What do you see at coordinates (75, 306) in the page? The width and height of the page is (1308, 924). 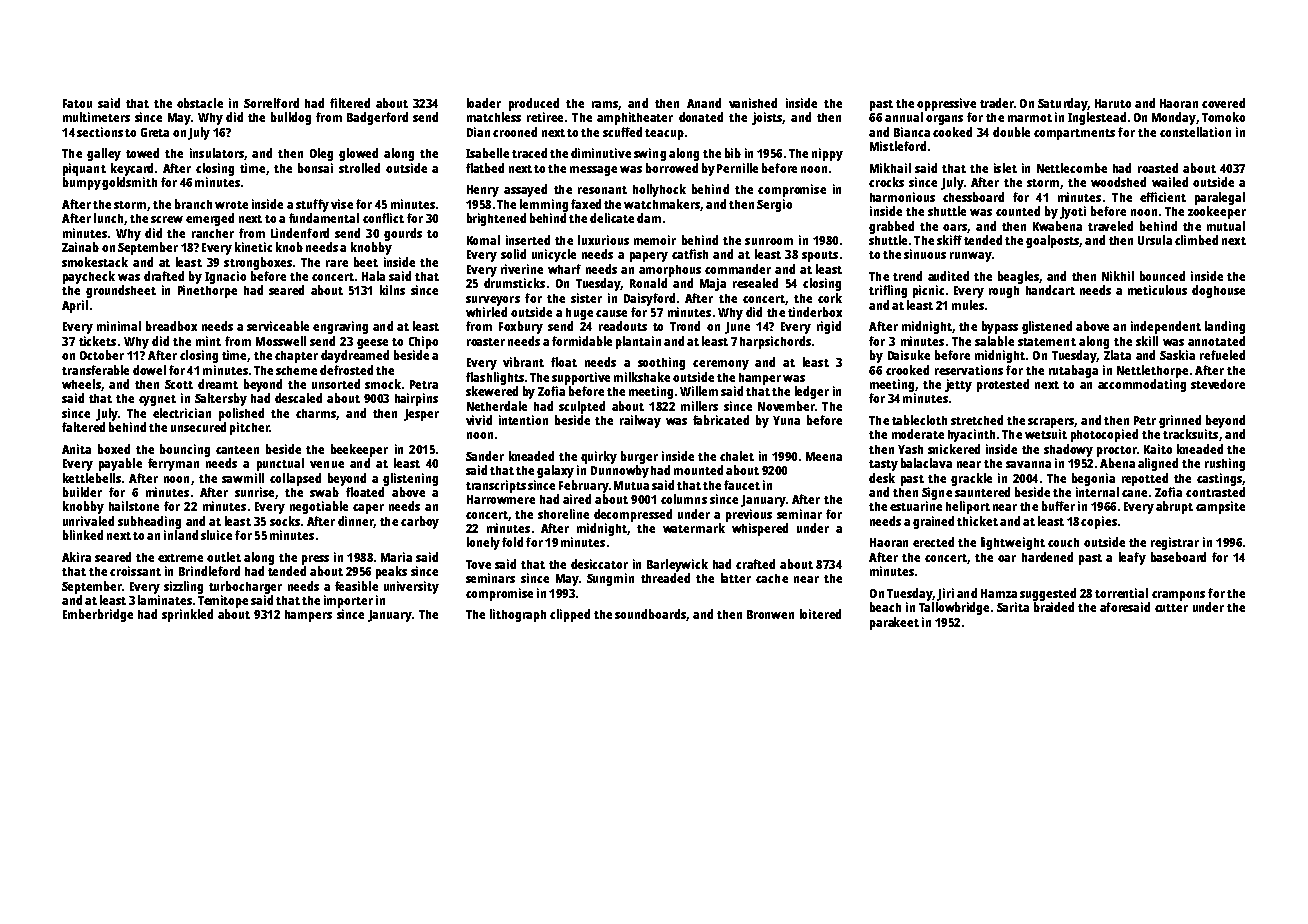 I see `April` at bounding box center [75, 306].
